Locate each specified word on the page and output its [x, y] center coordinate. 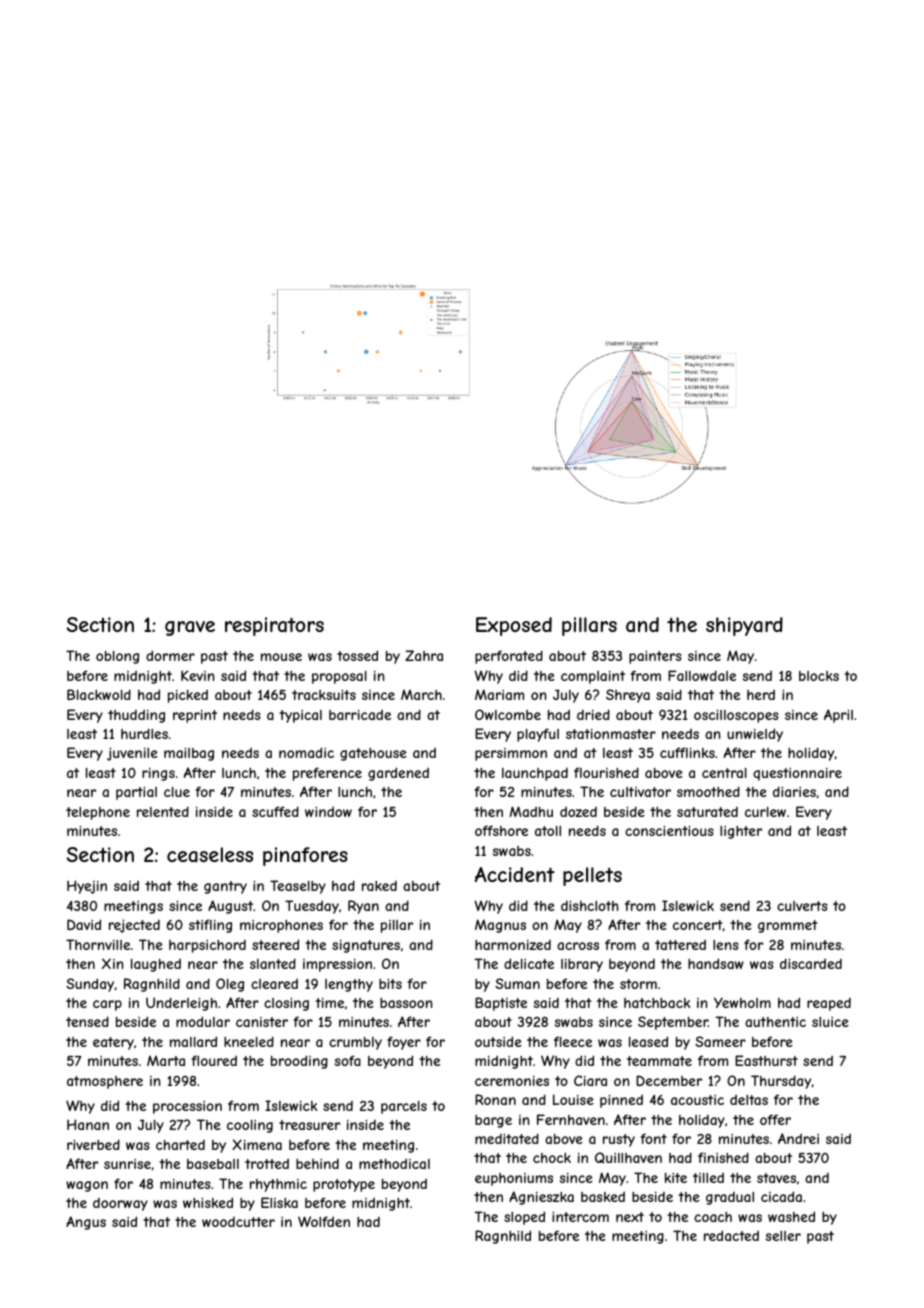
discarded [811, 963]
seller [783, 1236]
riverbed [93, 1144]
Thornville [98, 944]
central [724, 773]
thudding [136, 716]
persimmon [511, 754]
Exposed [514, 626]
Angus [86, 1223]
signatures [366, 946]
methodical [394, 1164]
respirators [274, 626]
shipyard [744, 626]
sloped [524, 1218]
